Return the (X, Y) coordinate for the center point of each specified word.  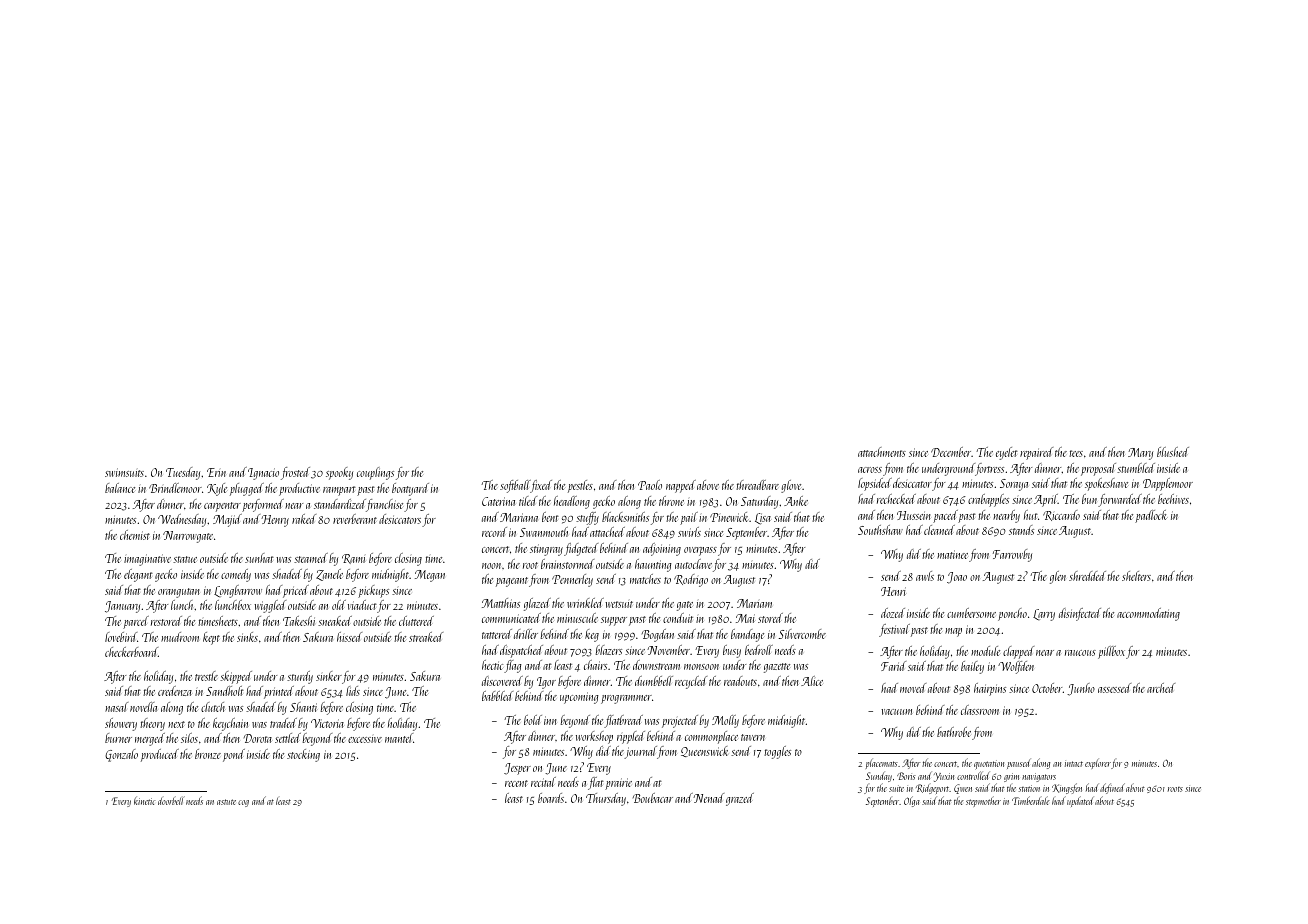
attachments (882, 452)
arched (1161, 688)
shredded (1087, 576)
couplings (375, 473)
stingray (546, 550)
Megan (430, 576)
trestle (206, 676)
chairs (595, 665)
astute (226, 802)
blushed (1173, 452)
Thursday (606, 799)
